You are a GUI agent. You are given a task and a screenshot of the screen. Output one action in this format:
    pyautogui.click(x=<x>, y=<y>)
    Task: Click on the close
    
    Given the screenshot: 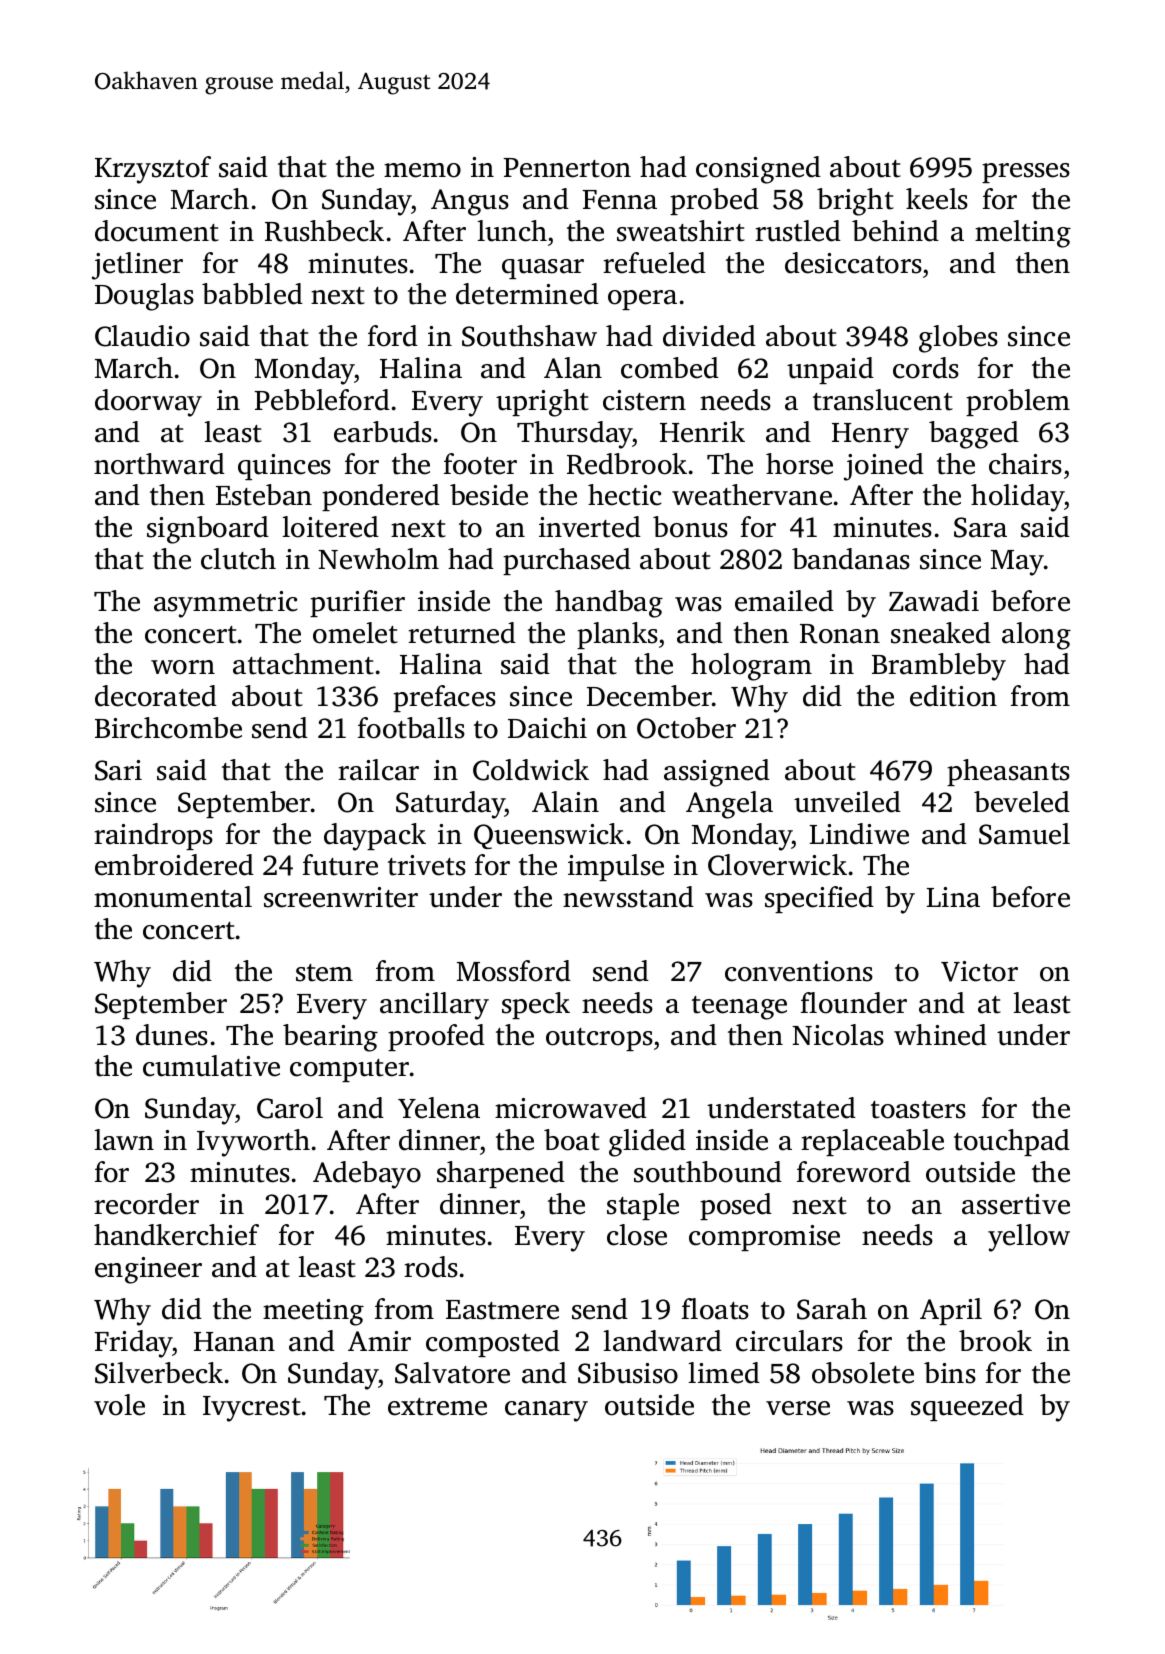 What is the action you would take?
    pyautogui.click(x=637, y=1235)
